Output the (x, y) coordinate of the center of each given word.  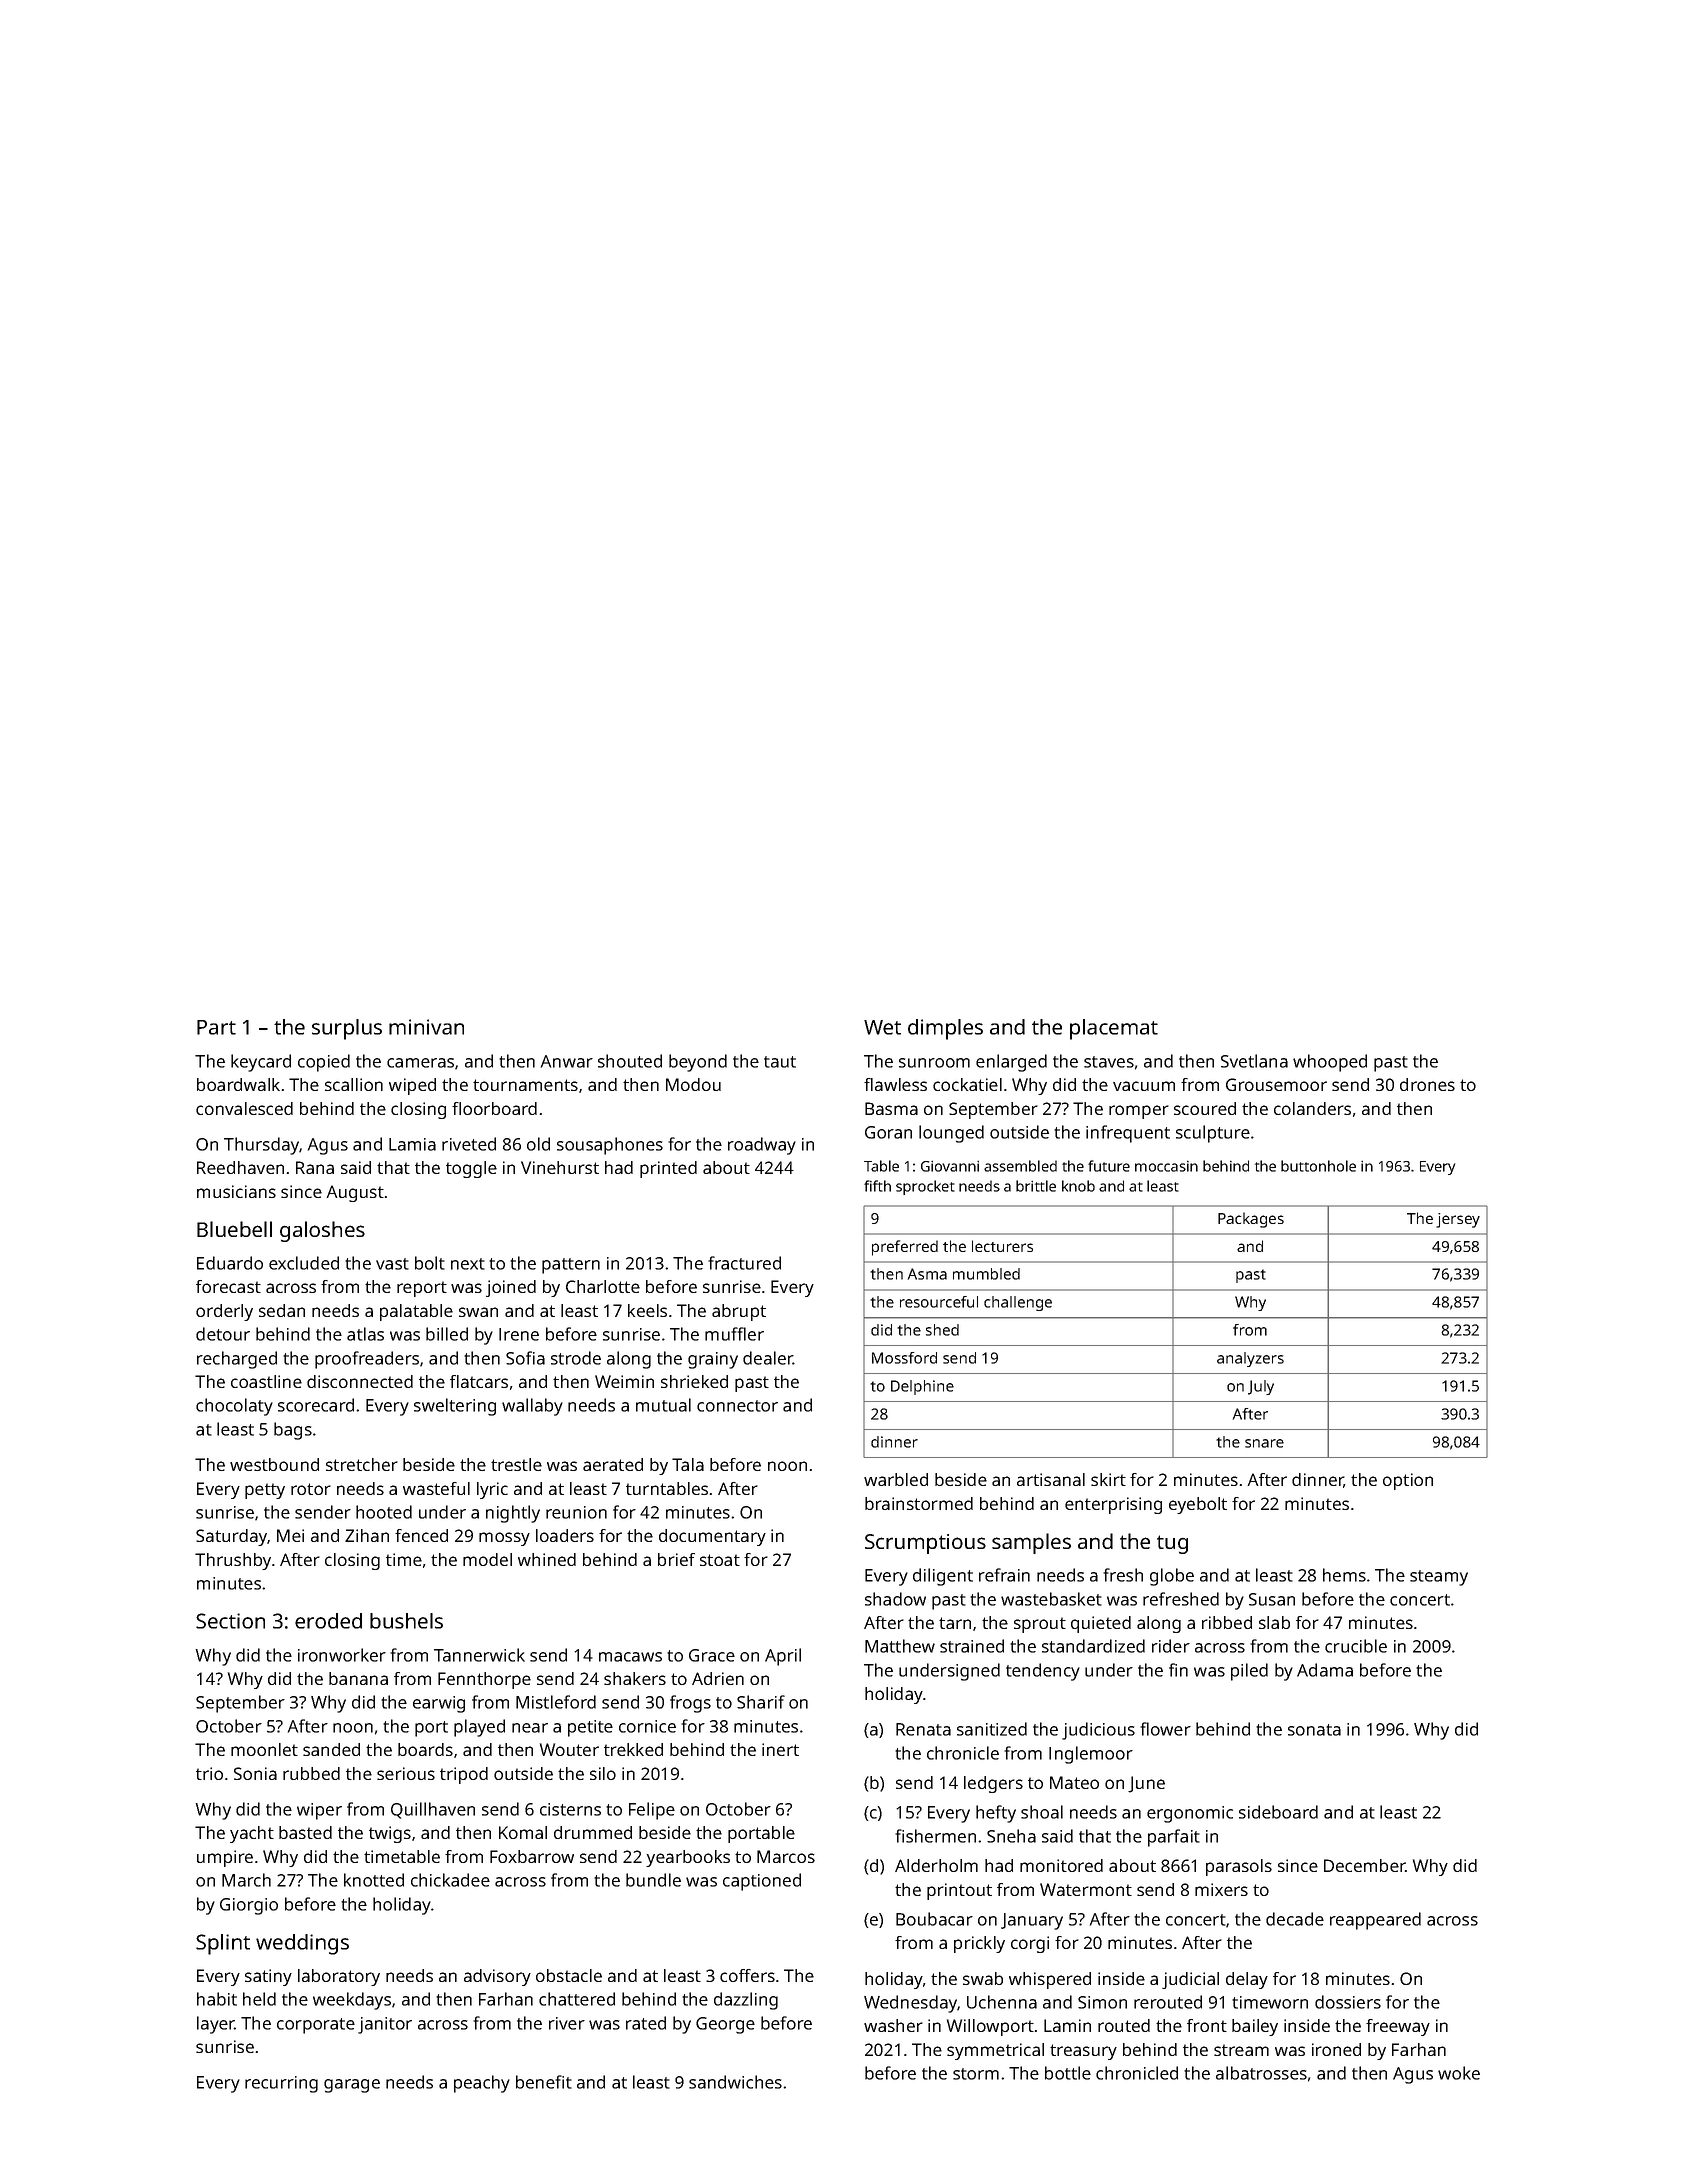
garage (352, 2086)
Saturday (232, 1537)
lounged (951, 1134)
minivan (426, 1027)
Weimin (624, 1381)
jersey (1458, 1220)
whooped (1330, 1063)
